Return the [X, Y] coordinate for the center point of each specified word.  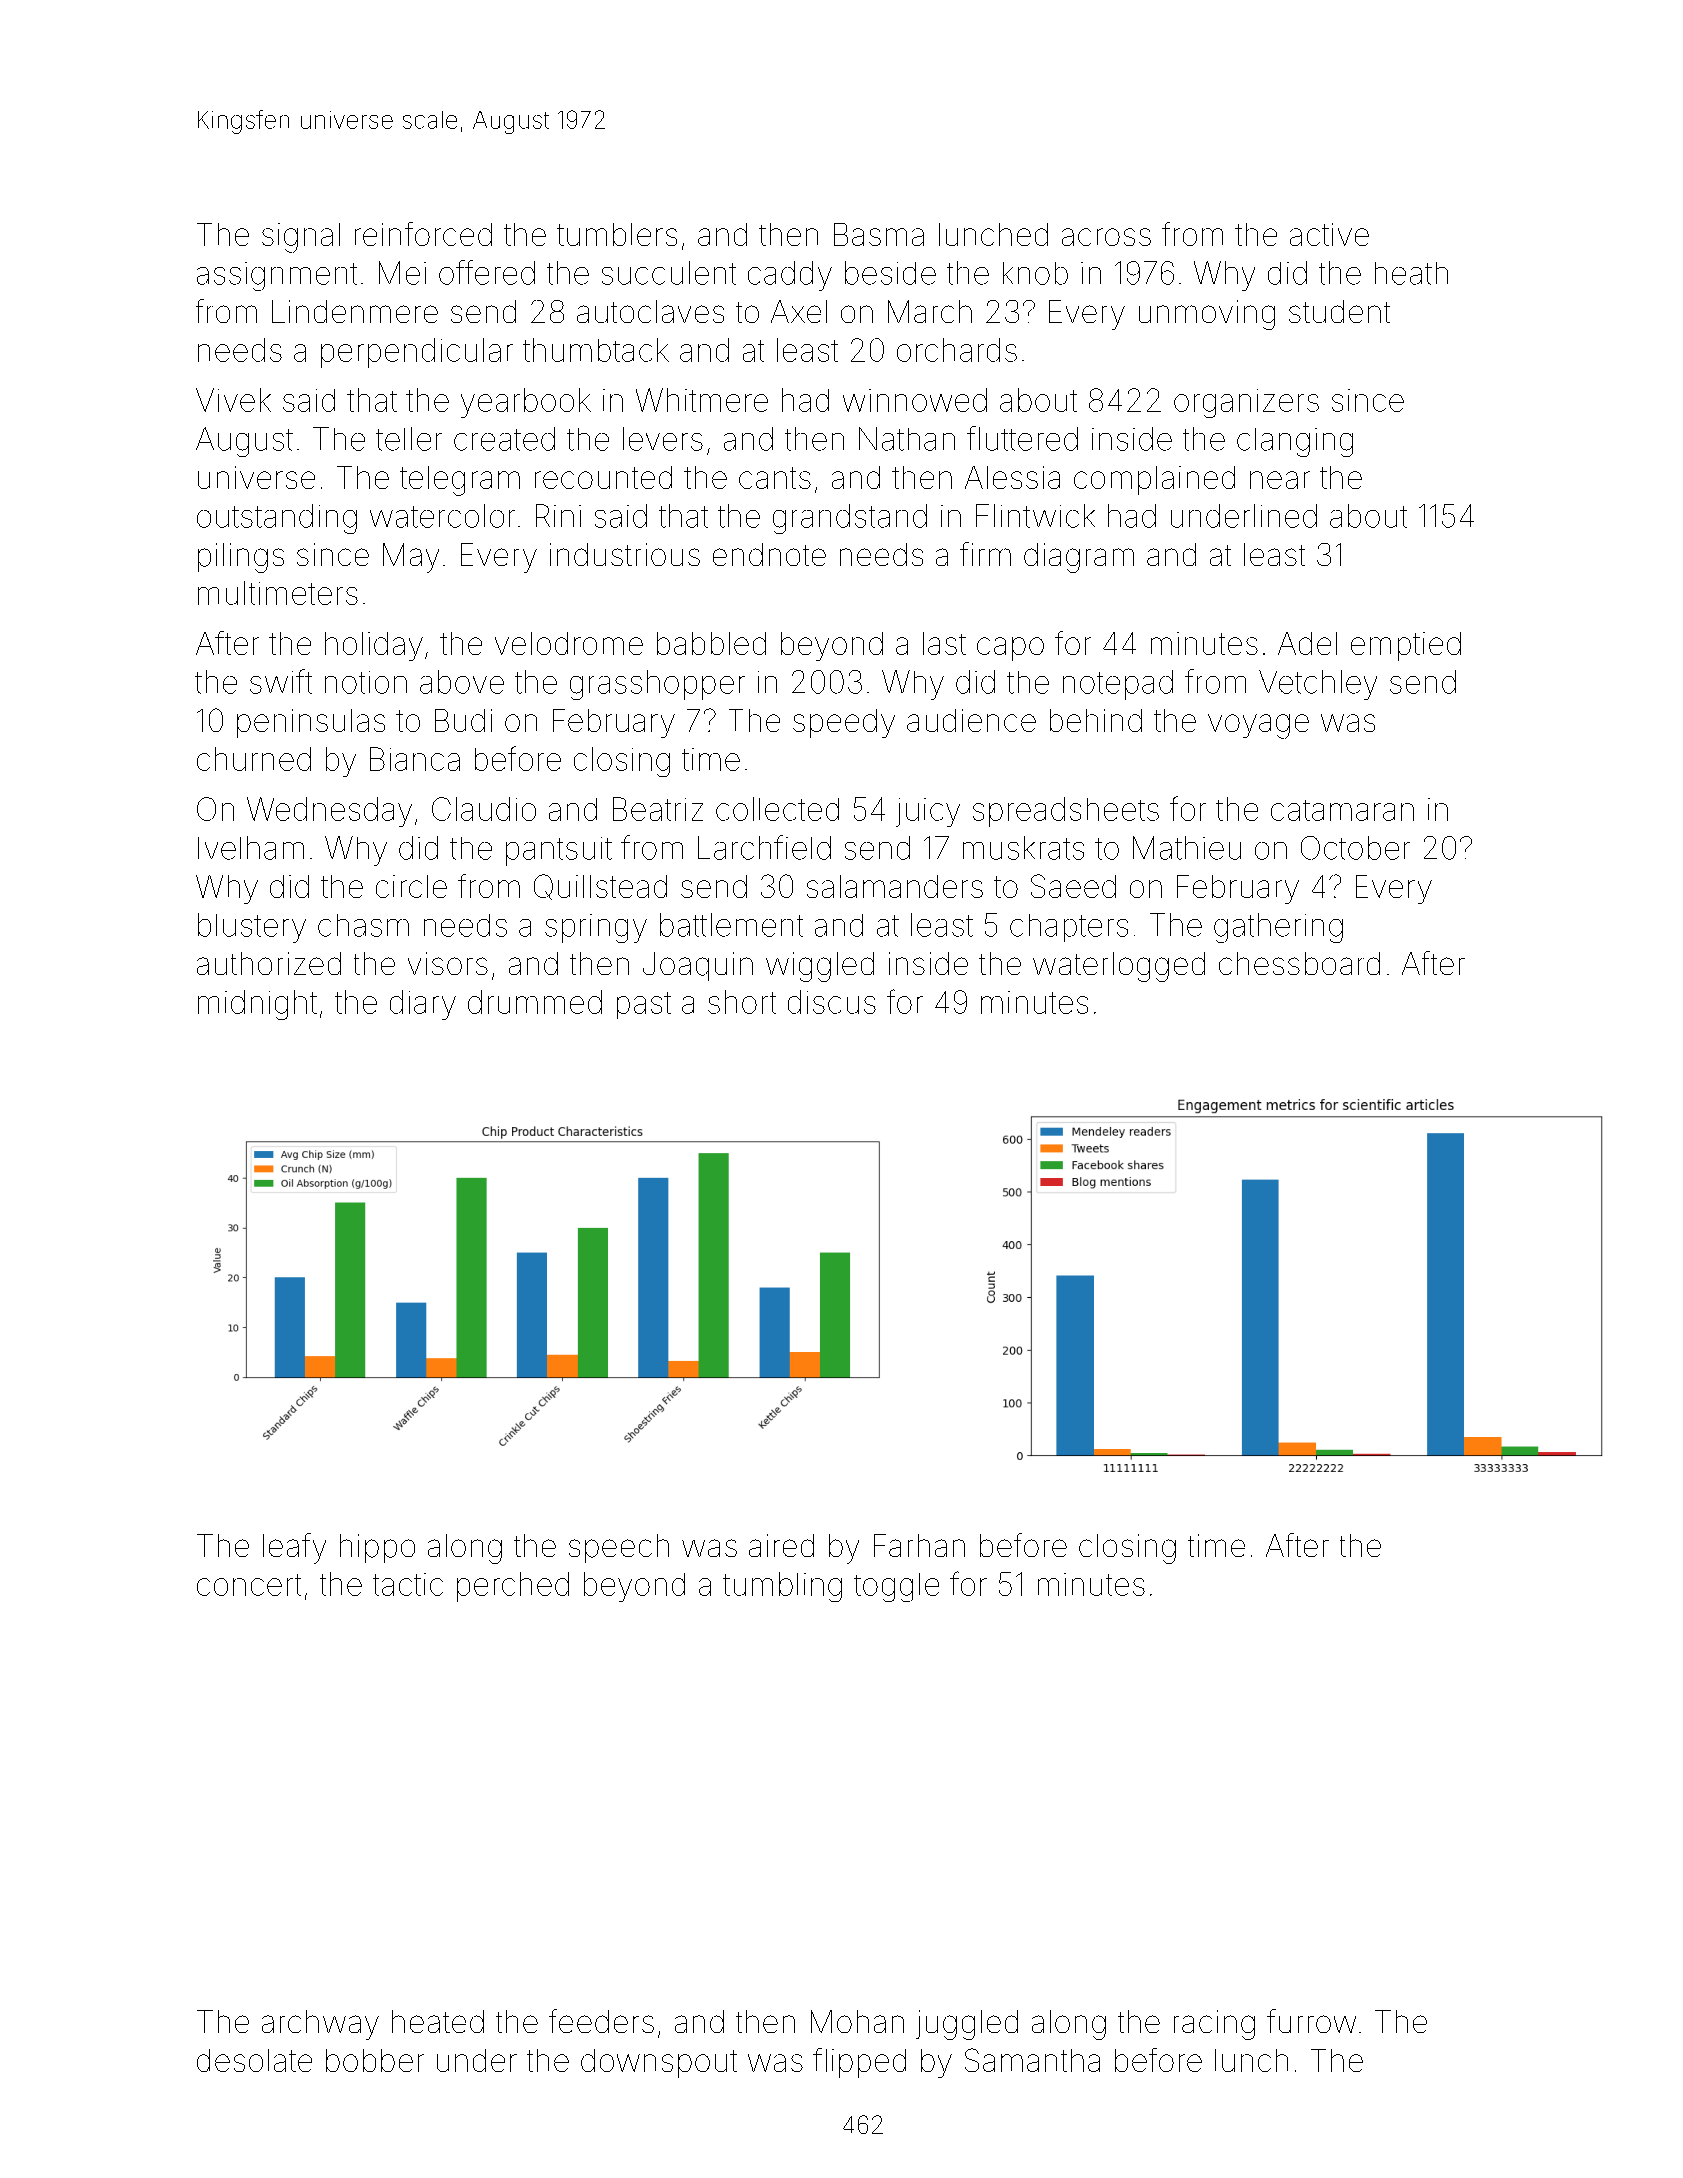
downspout [659, 2063]
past [644, 1005]
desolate [254, 2060]
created [504, 439]
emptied [1406, 646]
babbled [711, 643]
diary [423, 1005]
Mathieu [1187, 848]
